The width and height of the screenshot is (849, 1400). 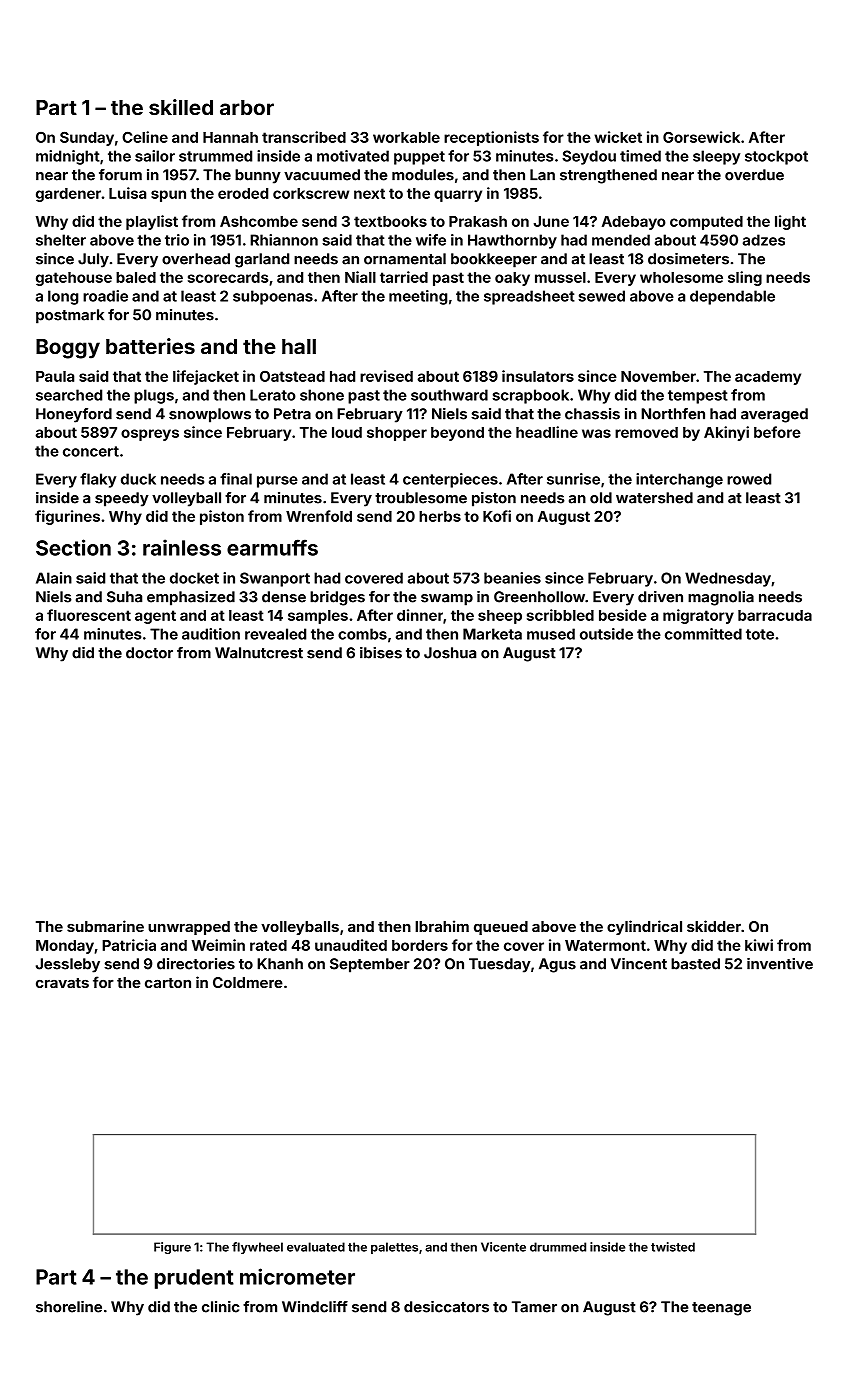 I want to click on stockpot, so click(x=776, y=157).
